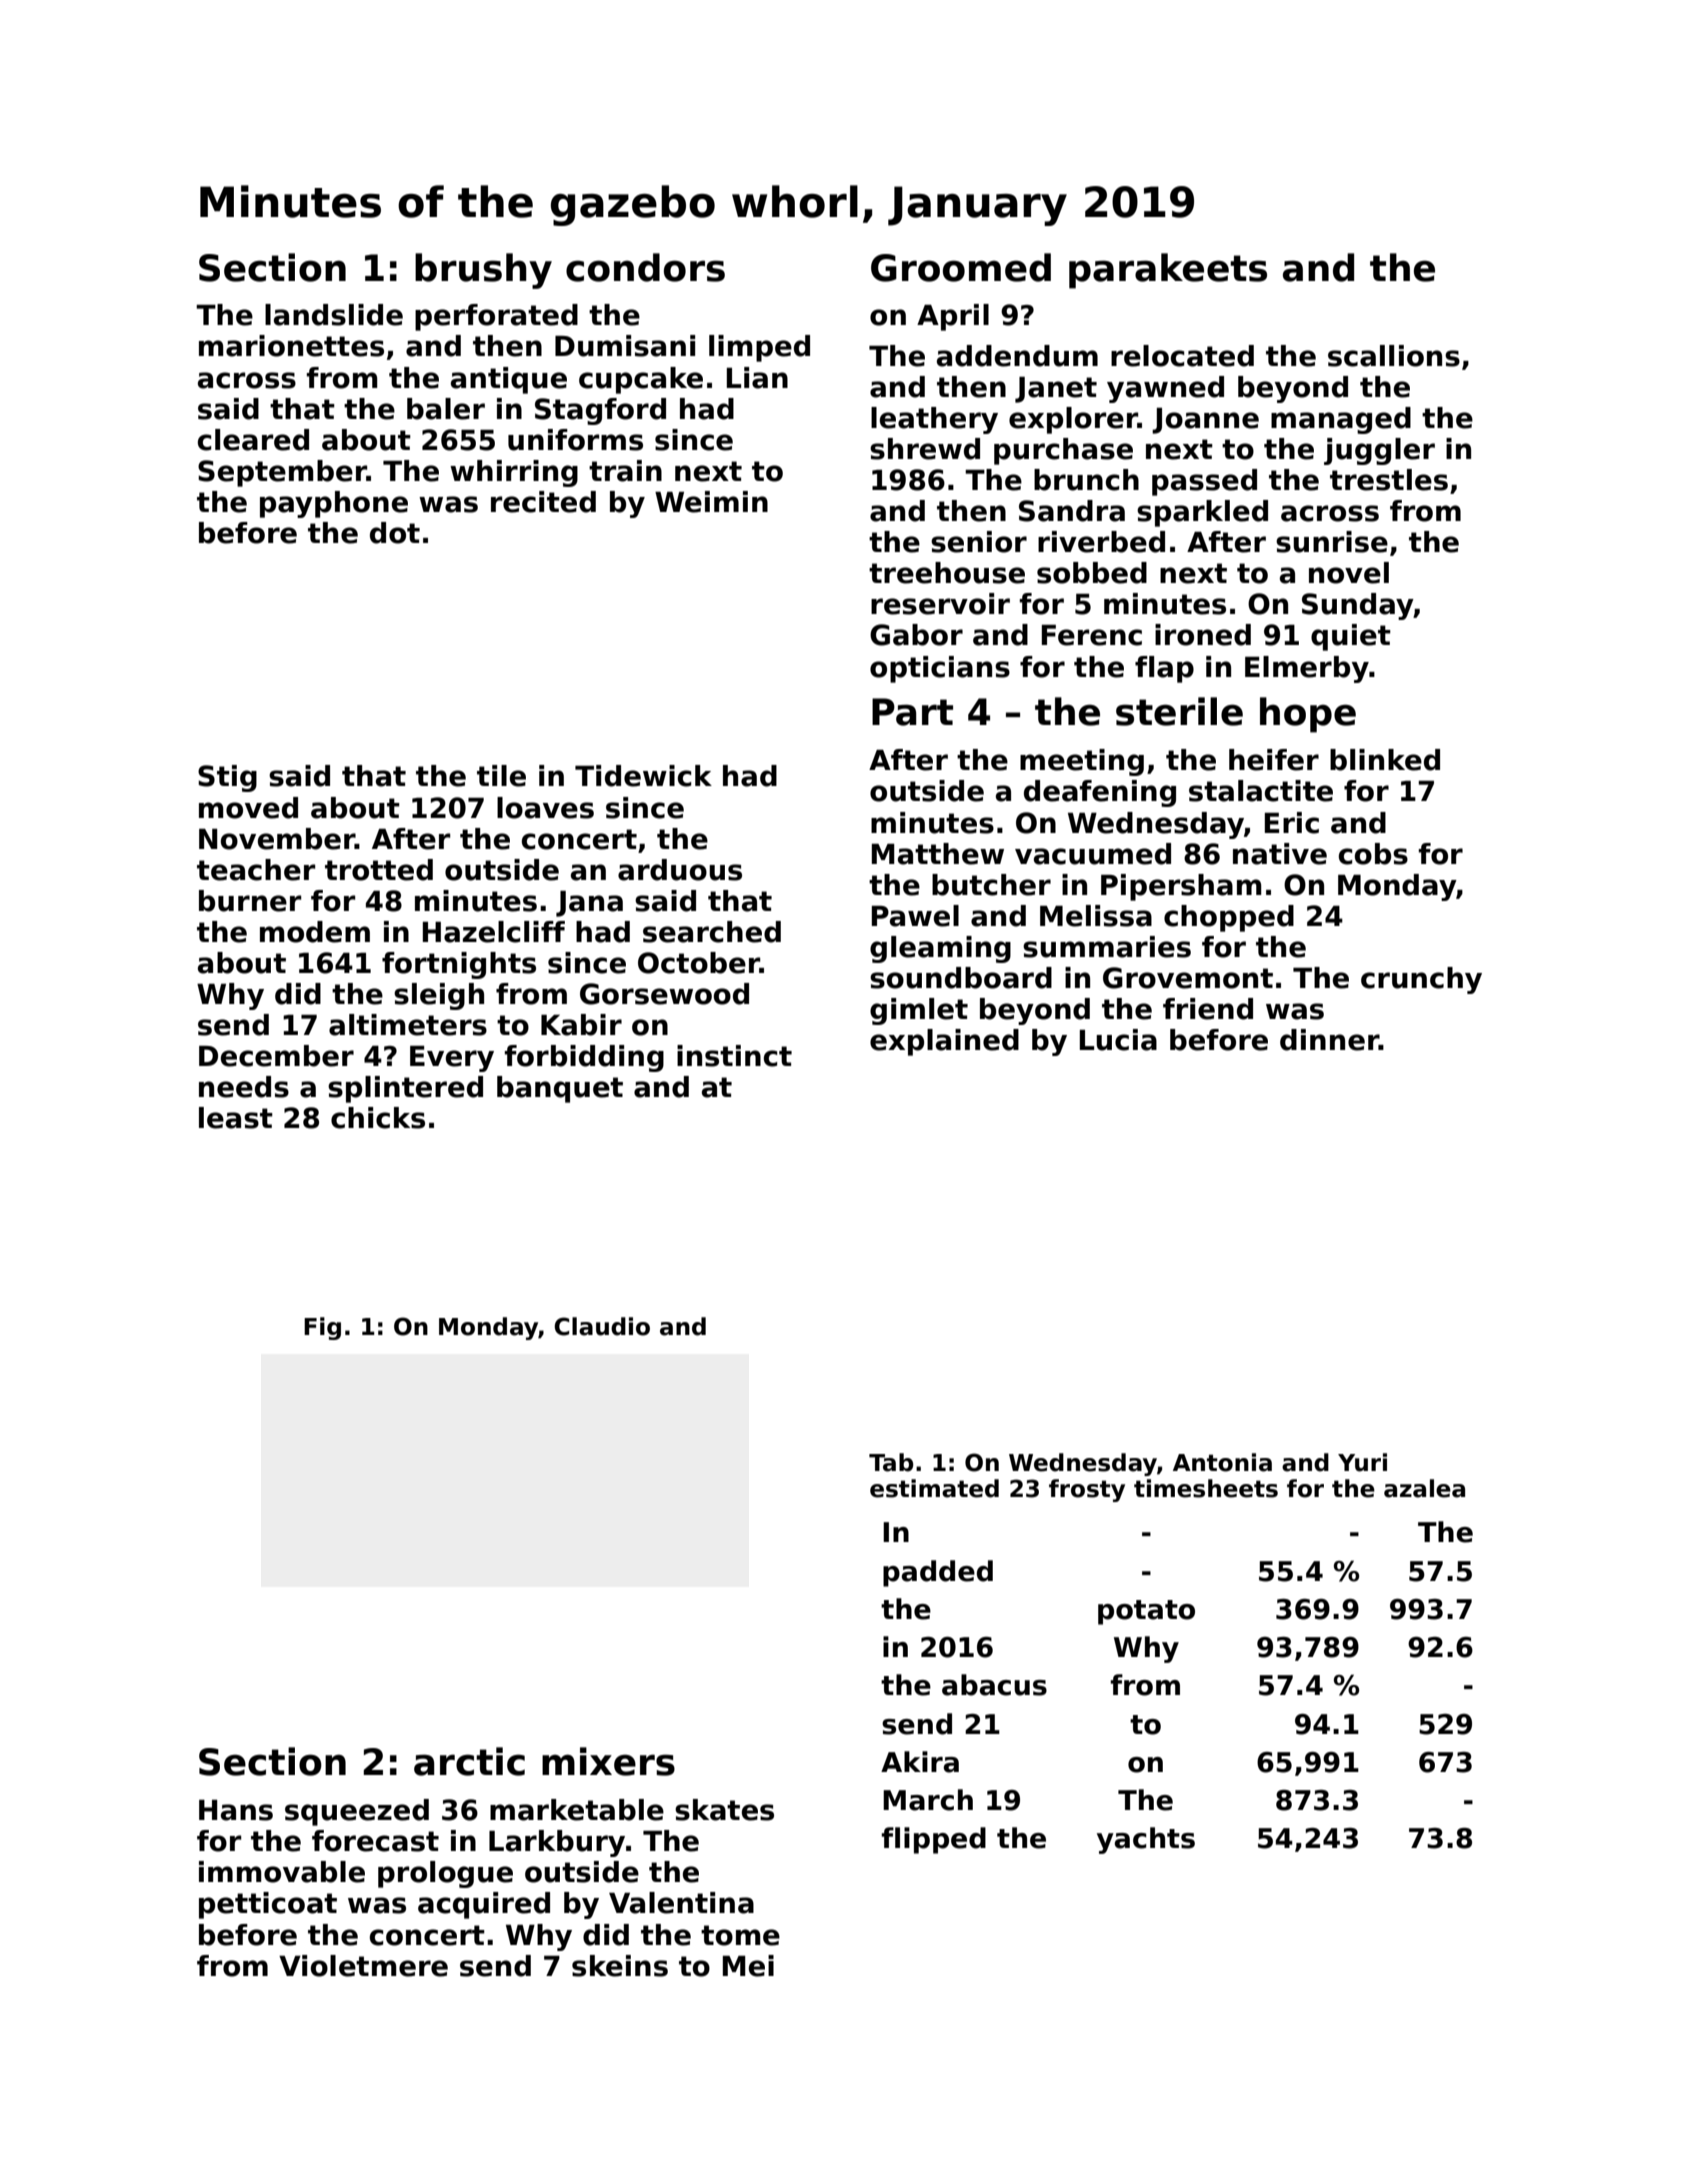 The image size is (1683, 2178). What do you see at coordinates (276, 1056) in the image?
I see `December` at bounding box center [276, 1056].
